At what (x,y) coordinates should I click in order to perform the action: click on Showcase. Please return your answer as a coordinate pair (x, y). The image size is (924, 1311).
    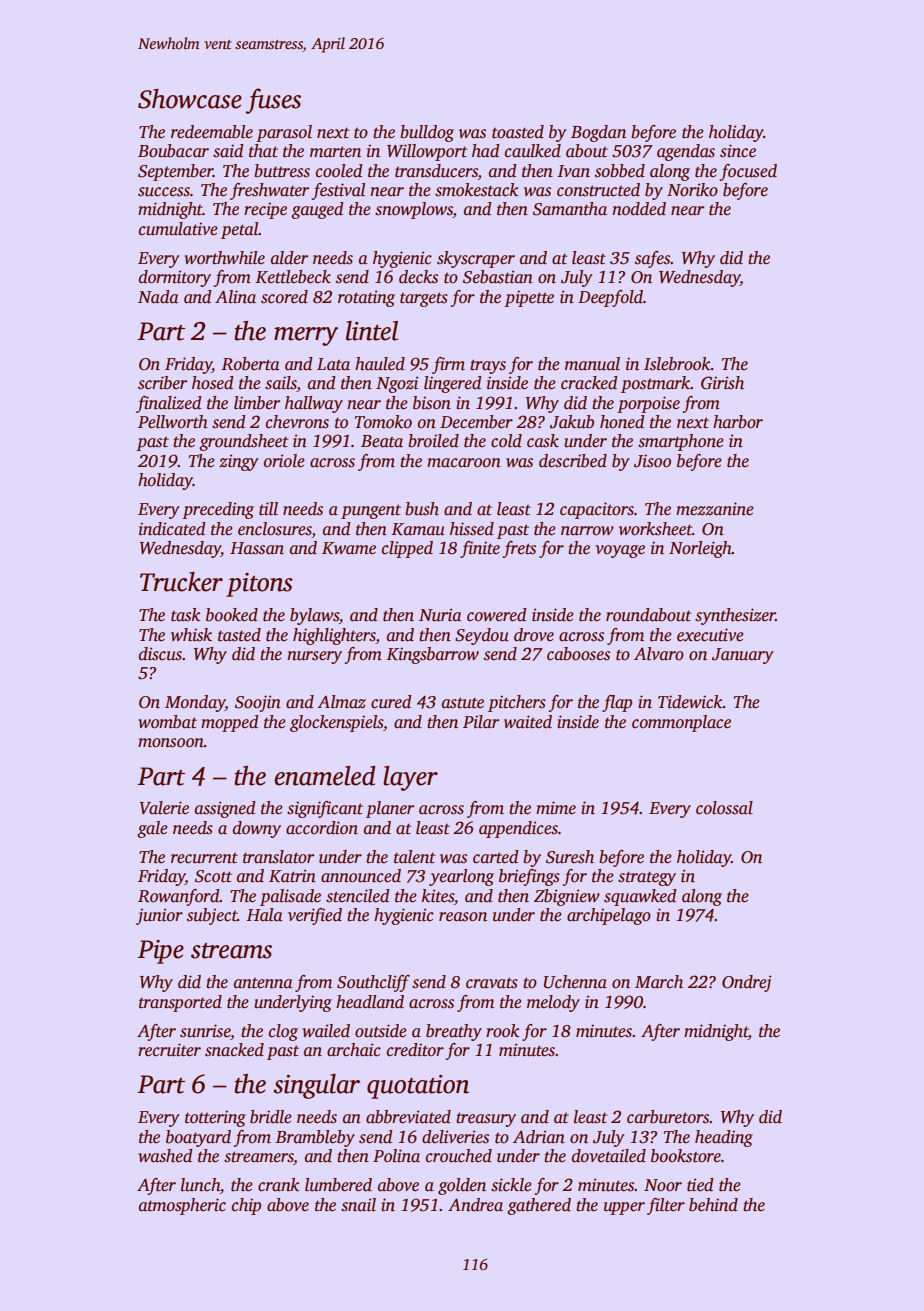
    Looking at the image, I should click on (190, 99).
